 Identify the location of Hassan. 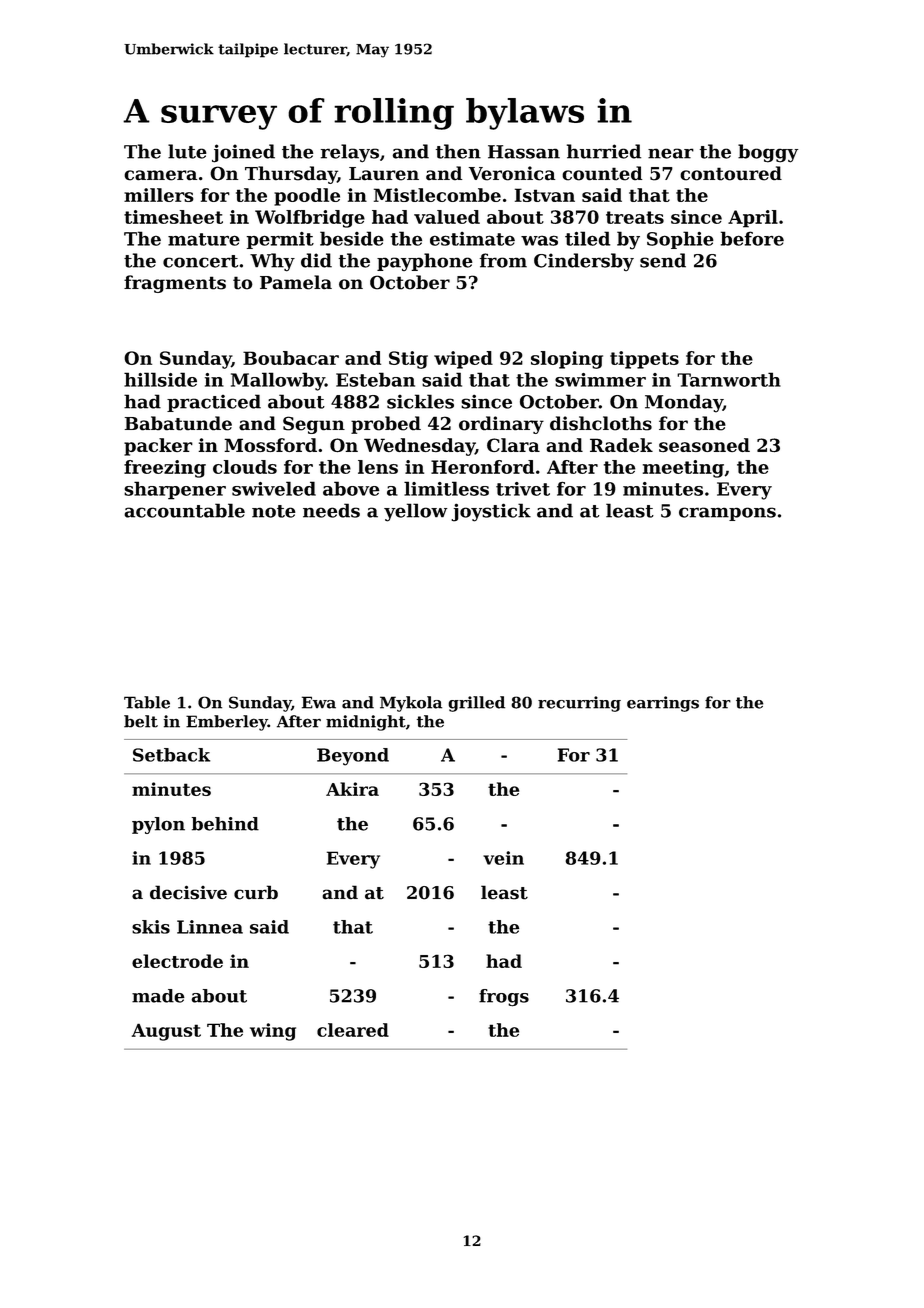
(524, 152).
